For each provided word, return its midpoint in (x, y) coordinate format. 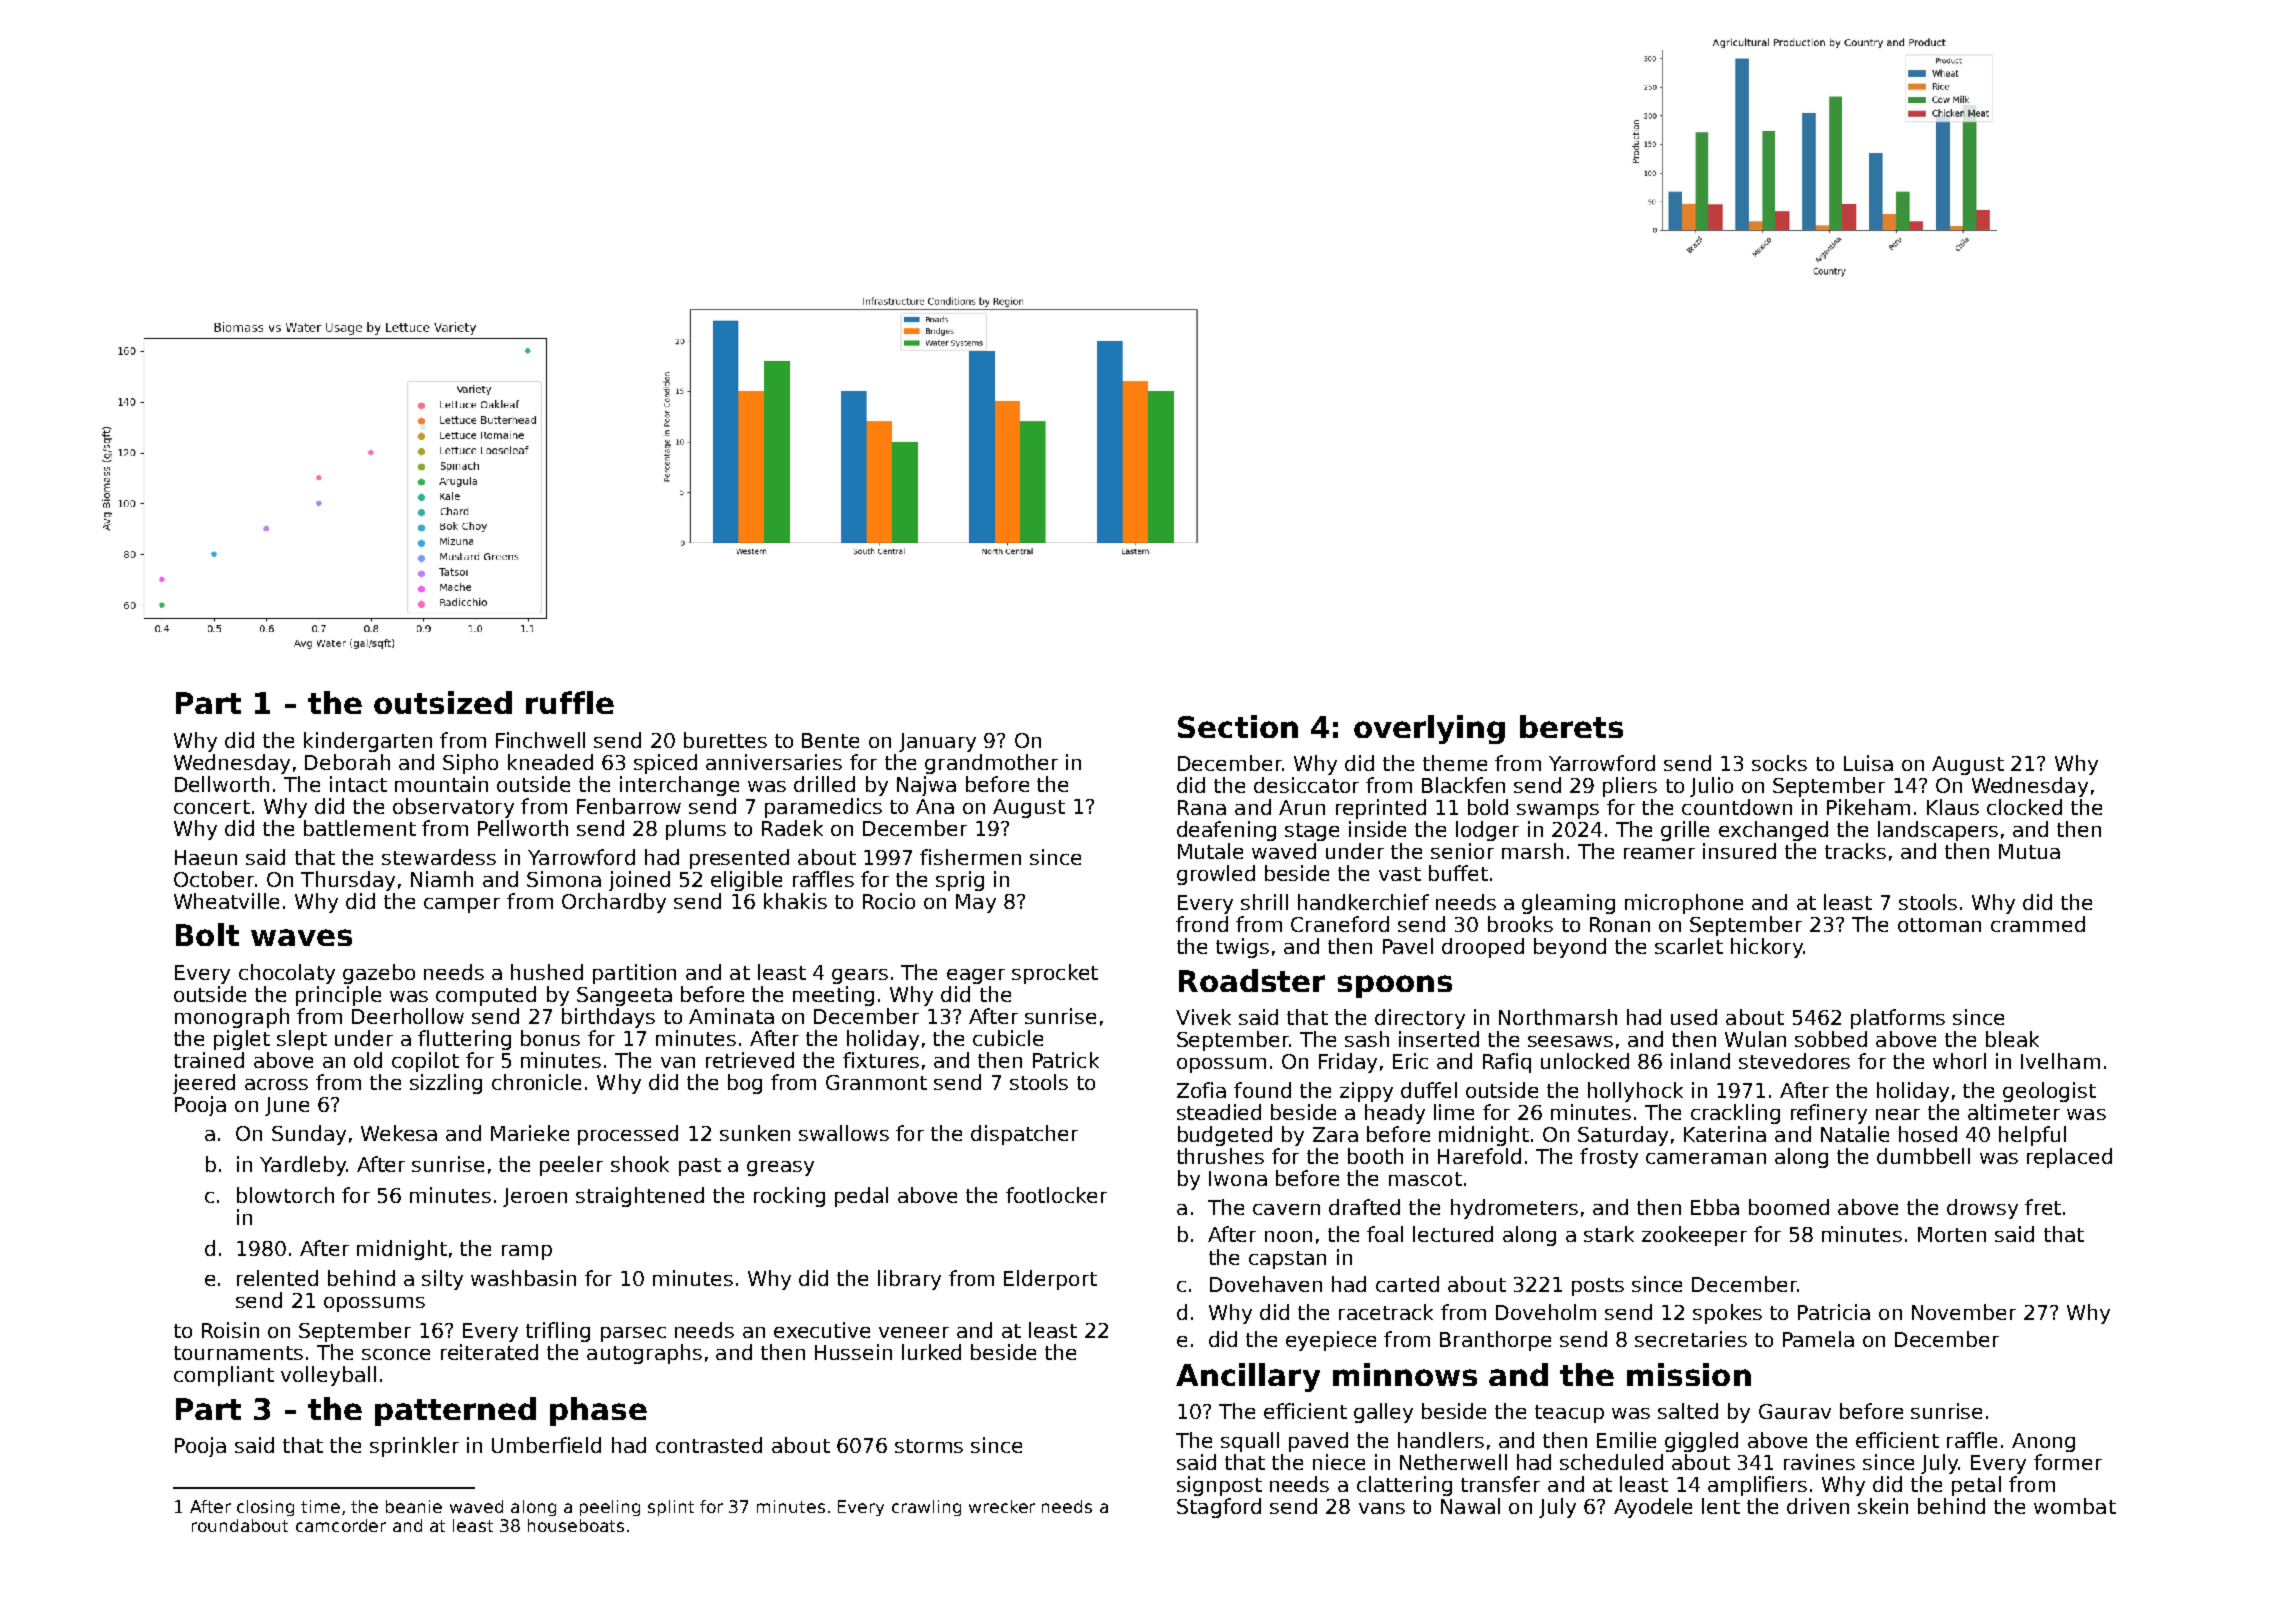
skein (1883, 1506)
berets (1571, 726)
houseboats (576, 1525)
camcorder (341, 1525)
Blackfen (1463, 785)
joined (639, 881)
